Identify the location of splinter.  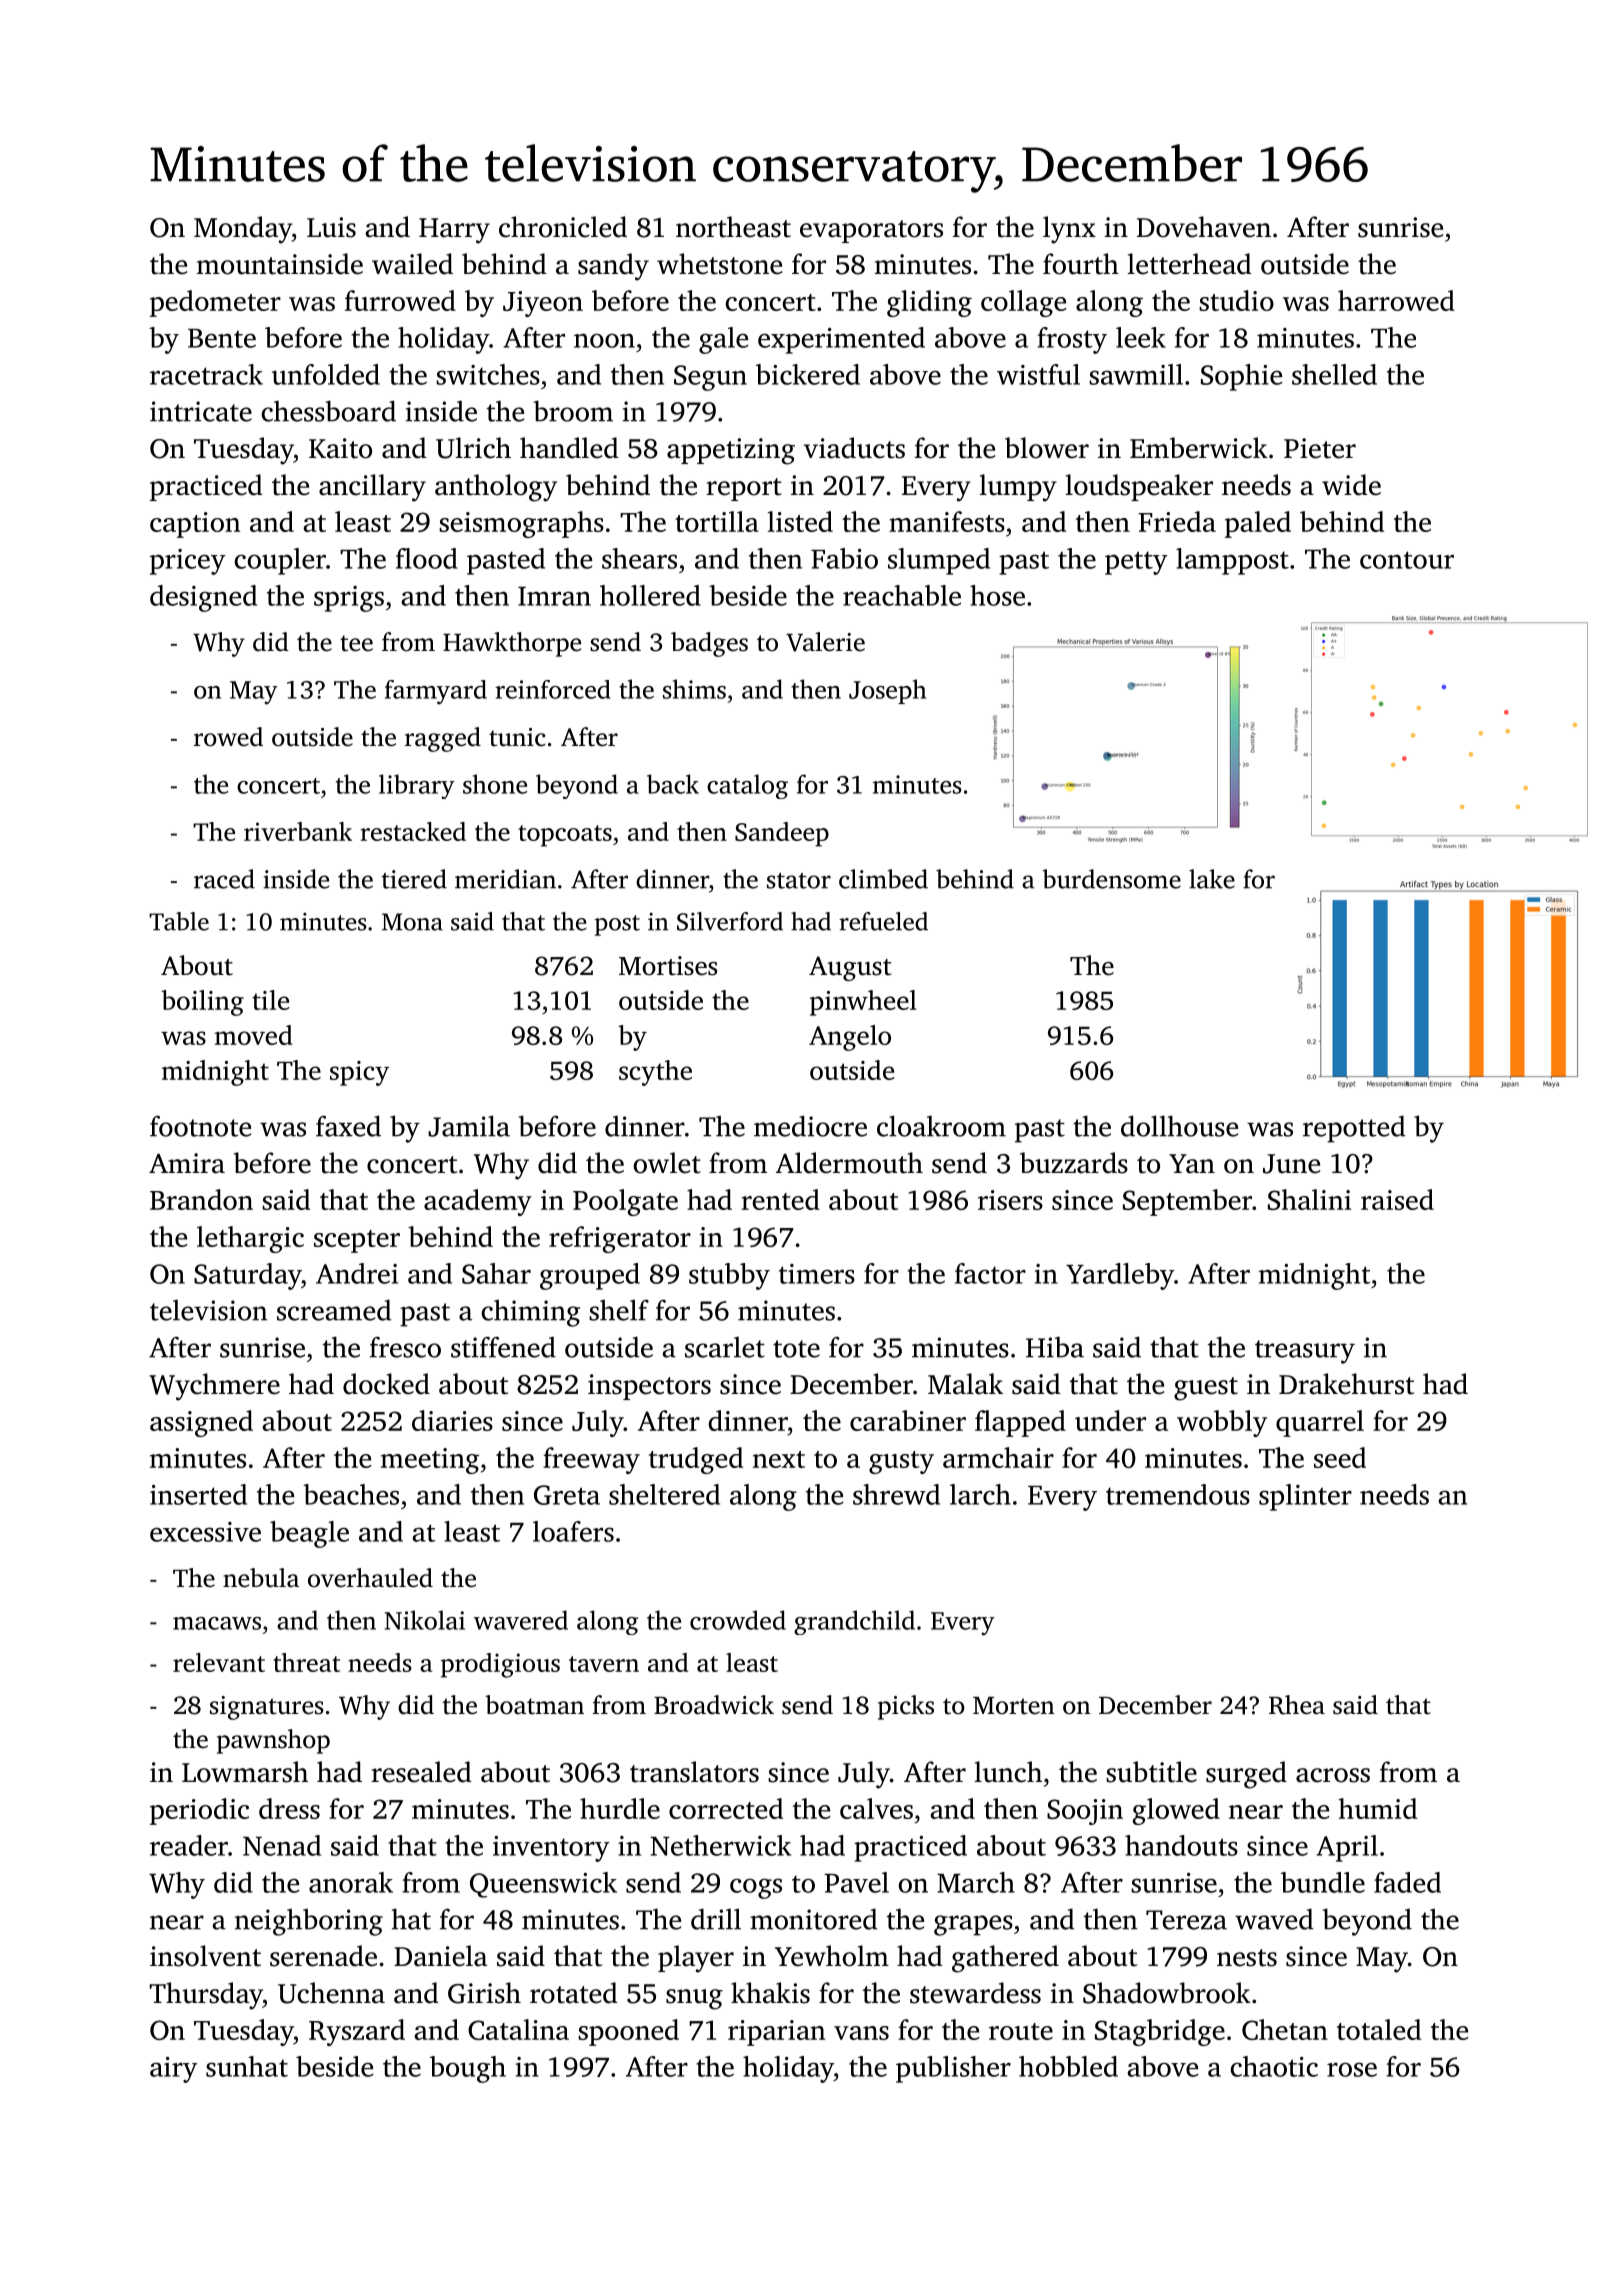
(1305, 1497).
